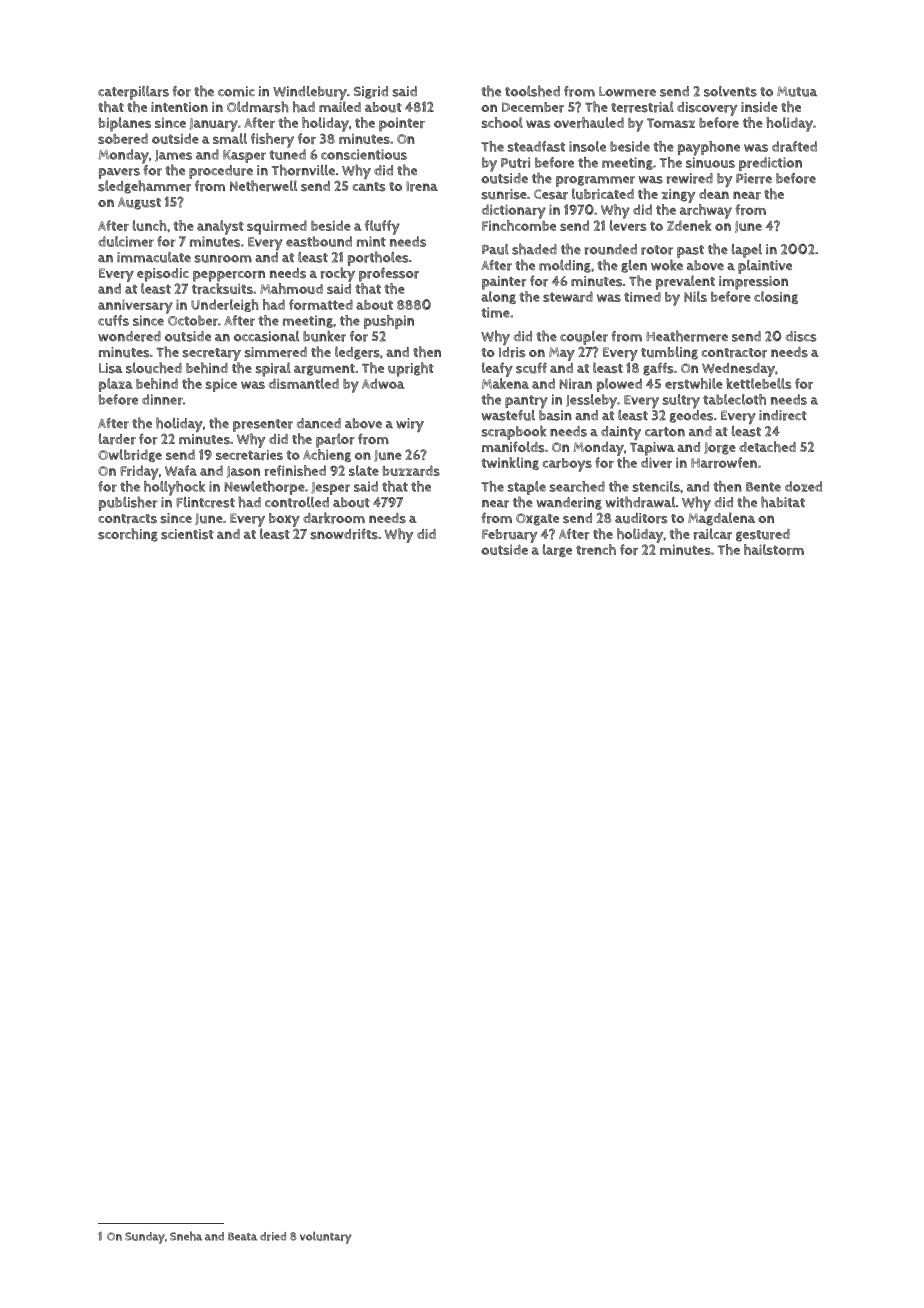 This image has width=924, height=1308. Describe the element at coordinates (774, 549) in the image. I see `hailstorm` at that location.
